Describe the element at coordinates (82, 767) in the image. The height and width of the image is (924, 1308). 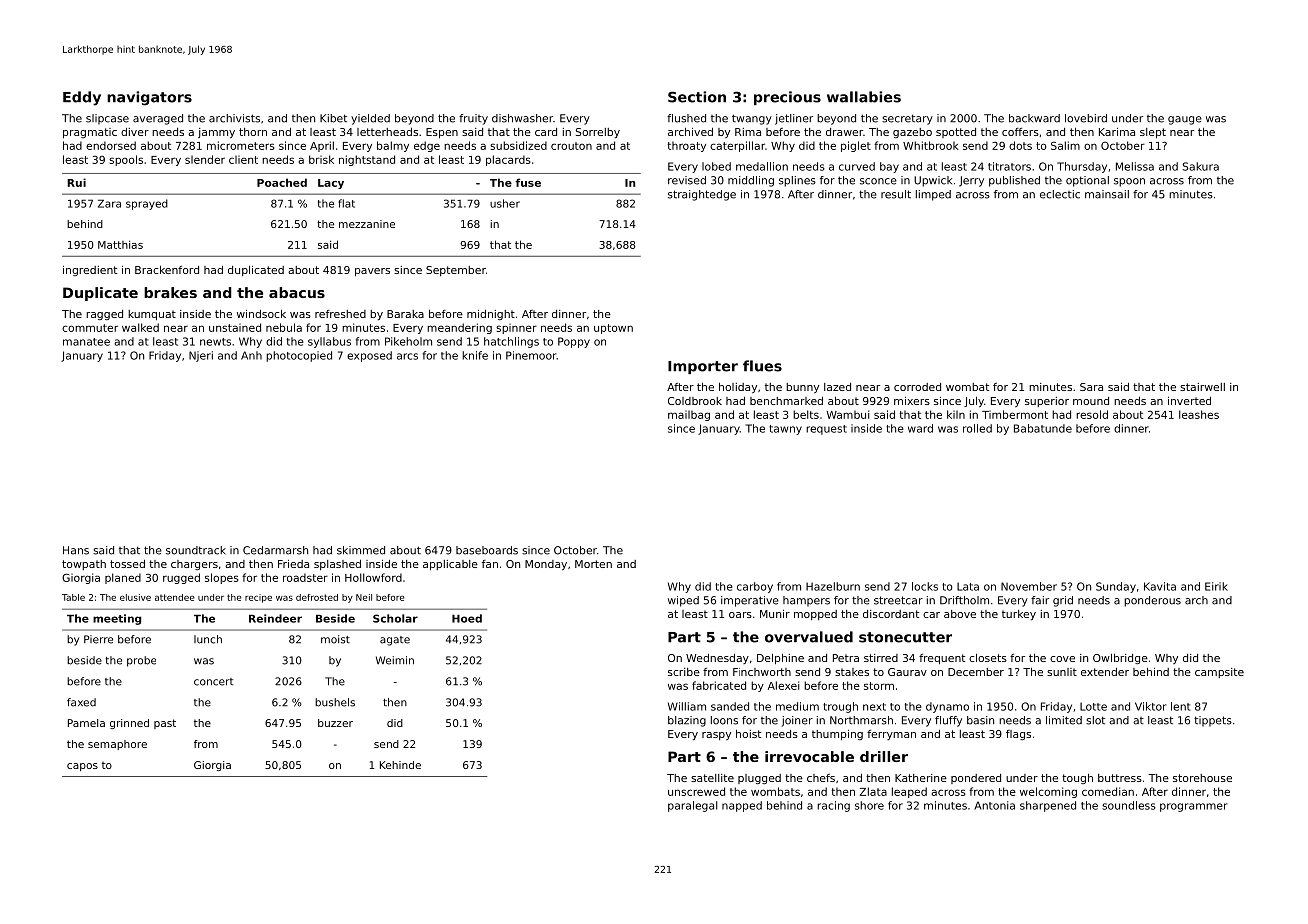
I see `capos` at that location.
